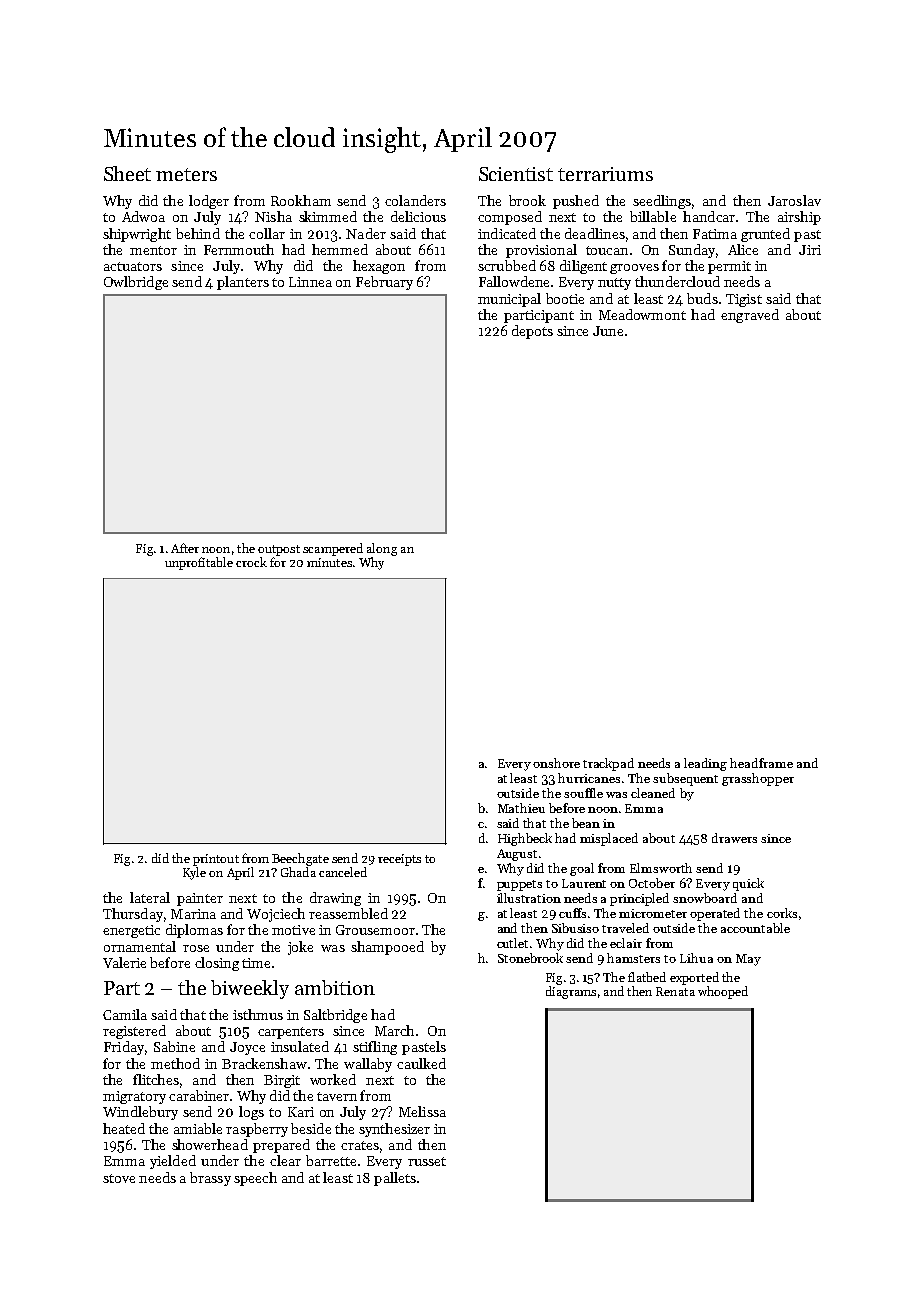 The image size is (924, 1311). I want to click on engraved, so click(750, 316).
